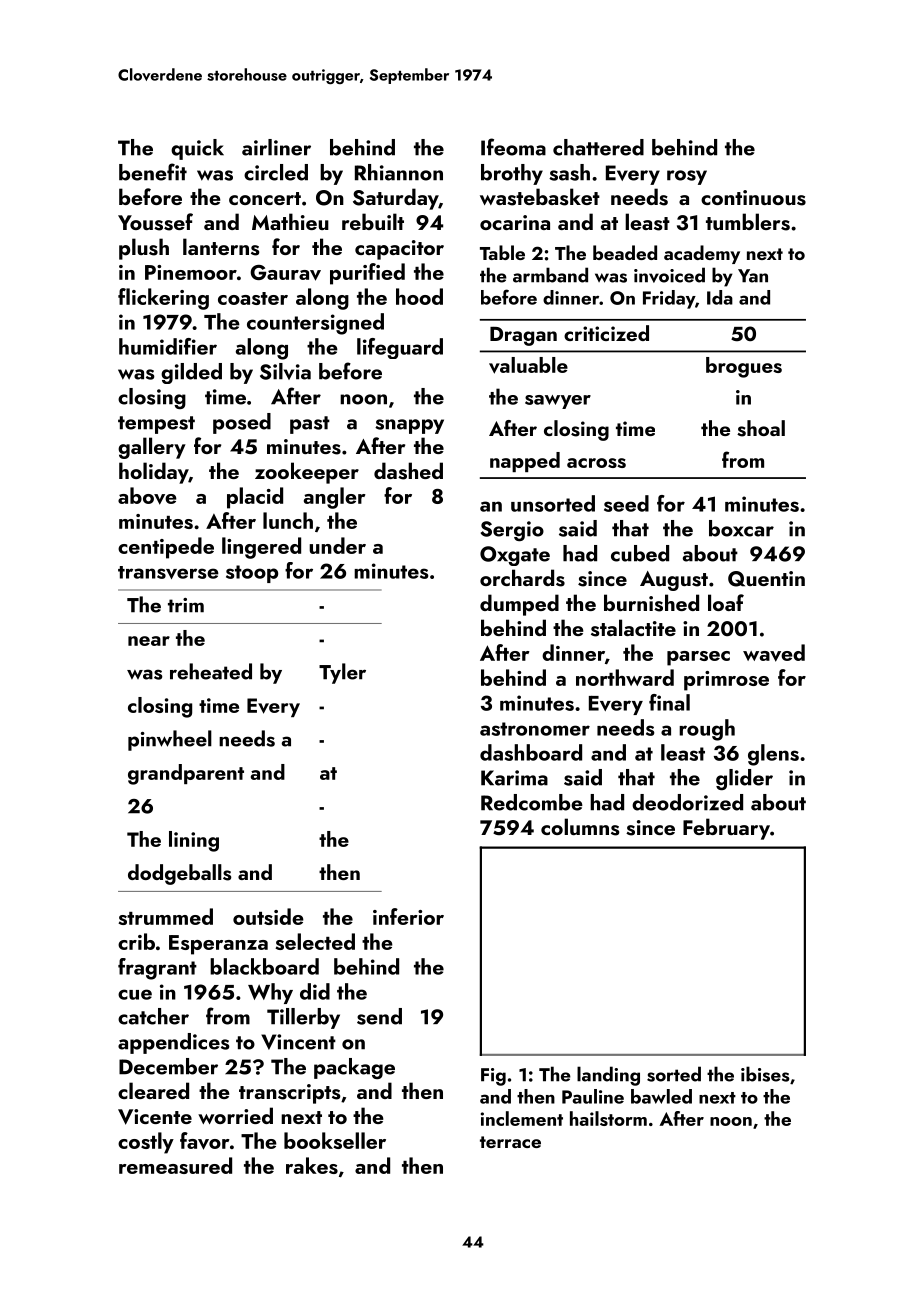  What do you see at coordinates (342, 673) in the document?
I see `Tyler` at bounding box center [342, 673].
